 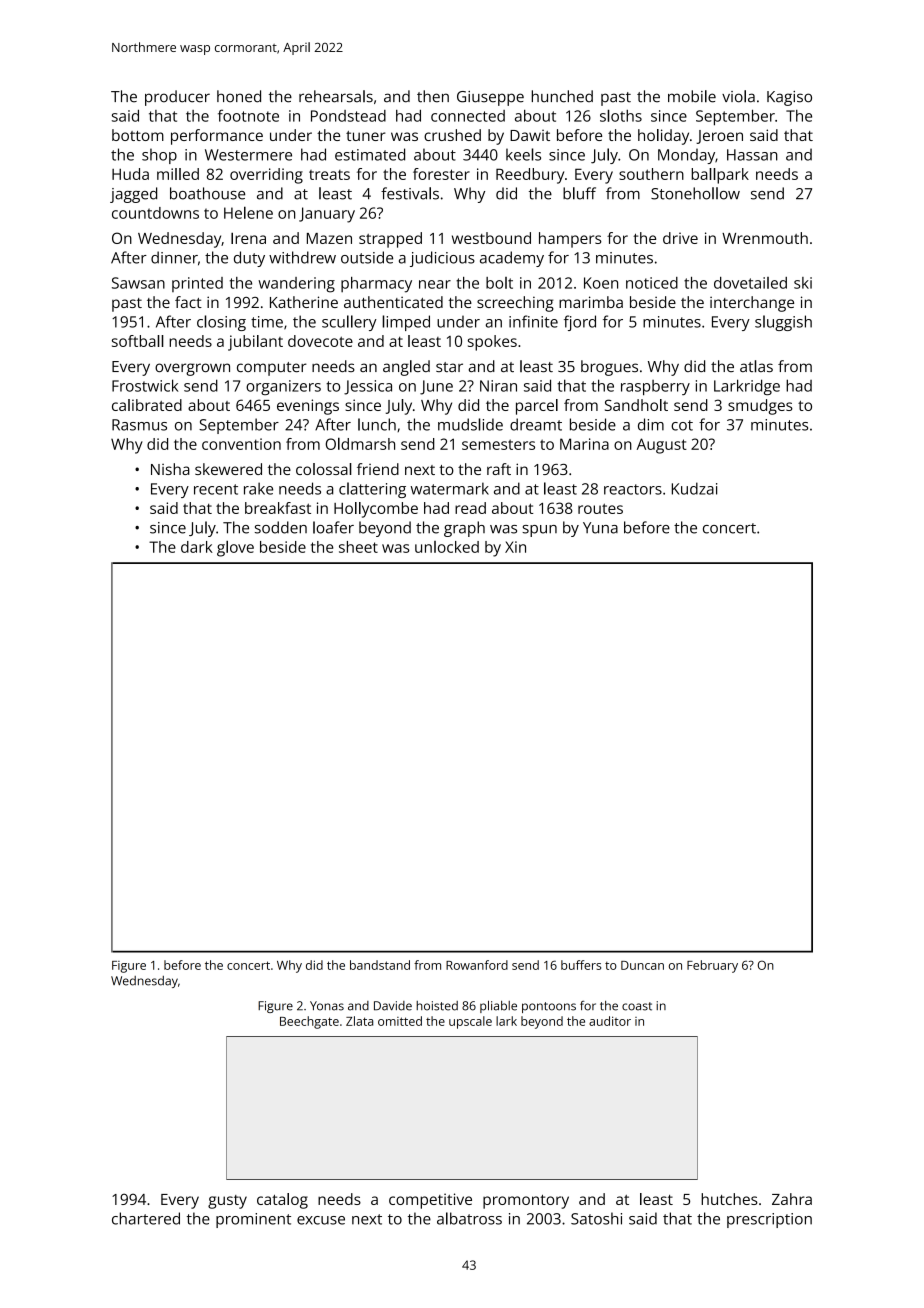 What do you see at coordinates (490, 98) in the page?
I see `Giuseppe` at bounding box center [490, 98].
